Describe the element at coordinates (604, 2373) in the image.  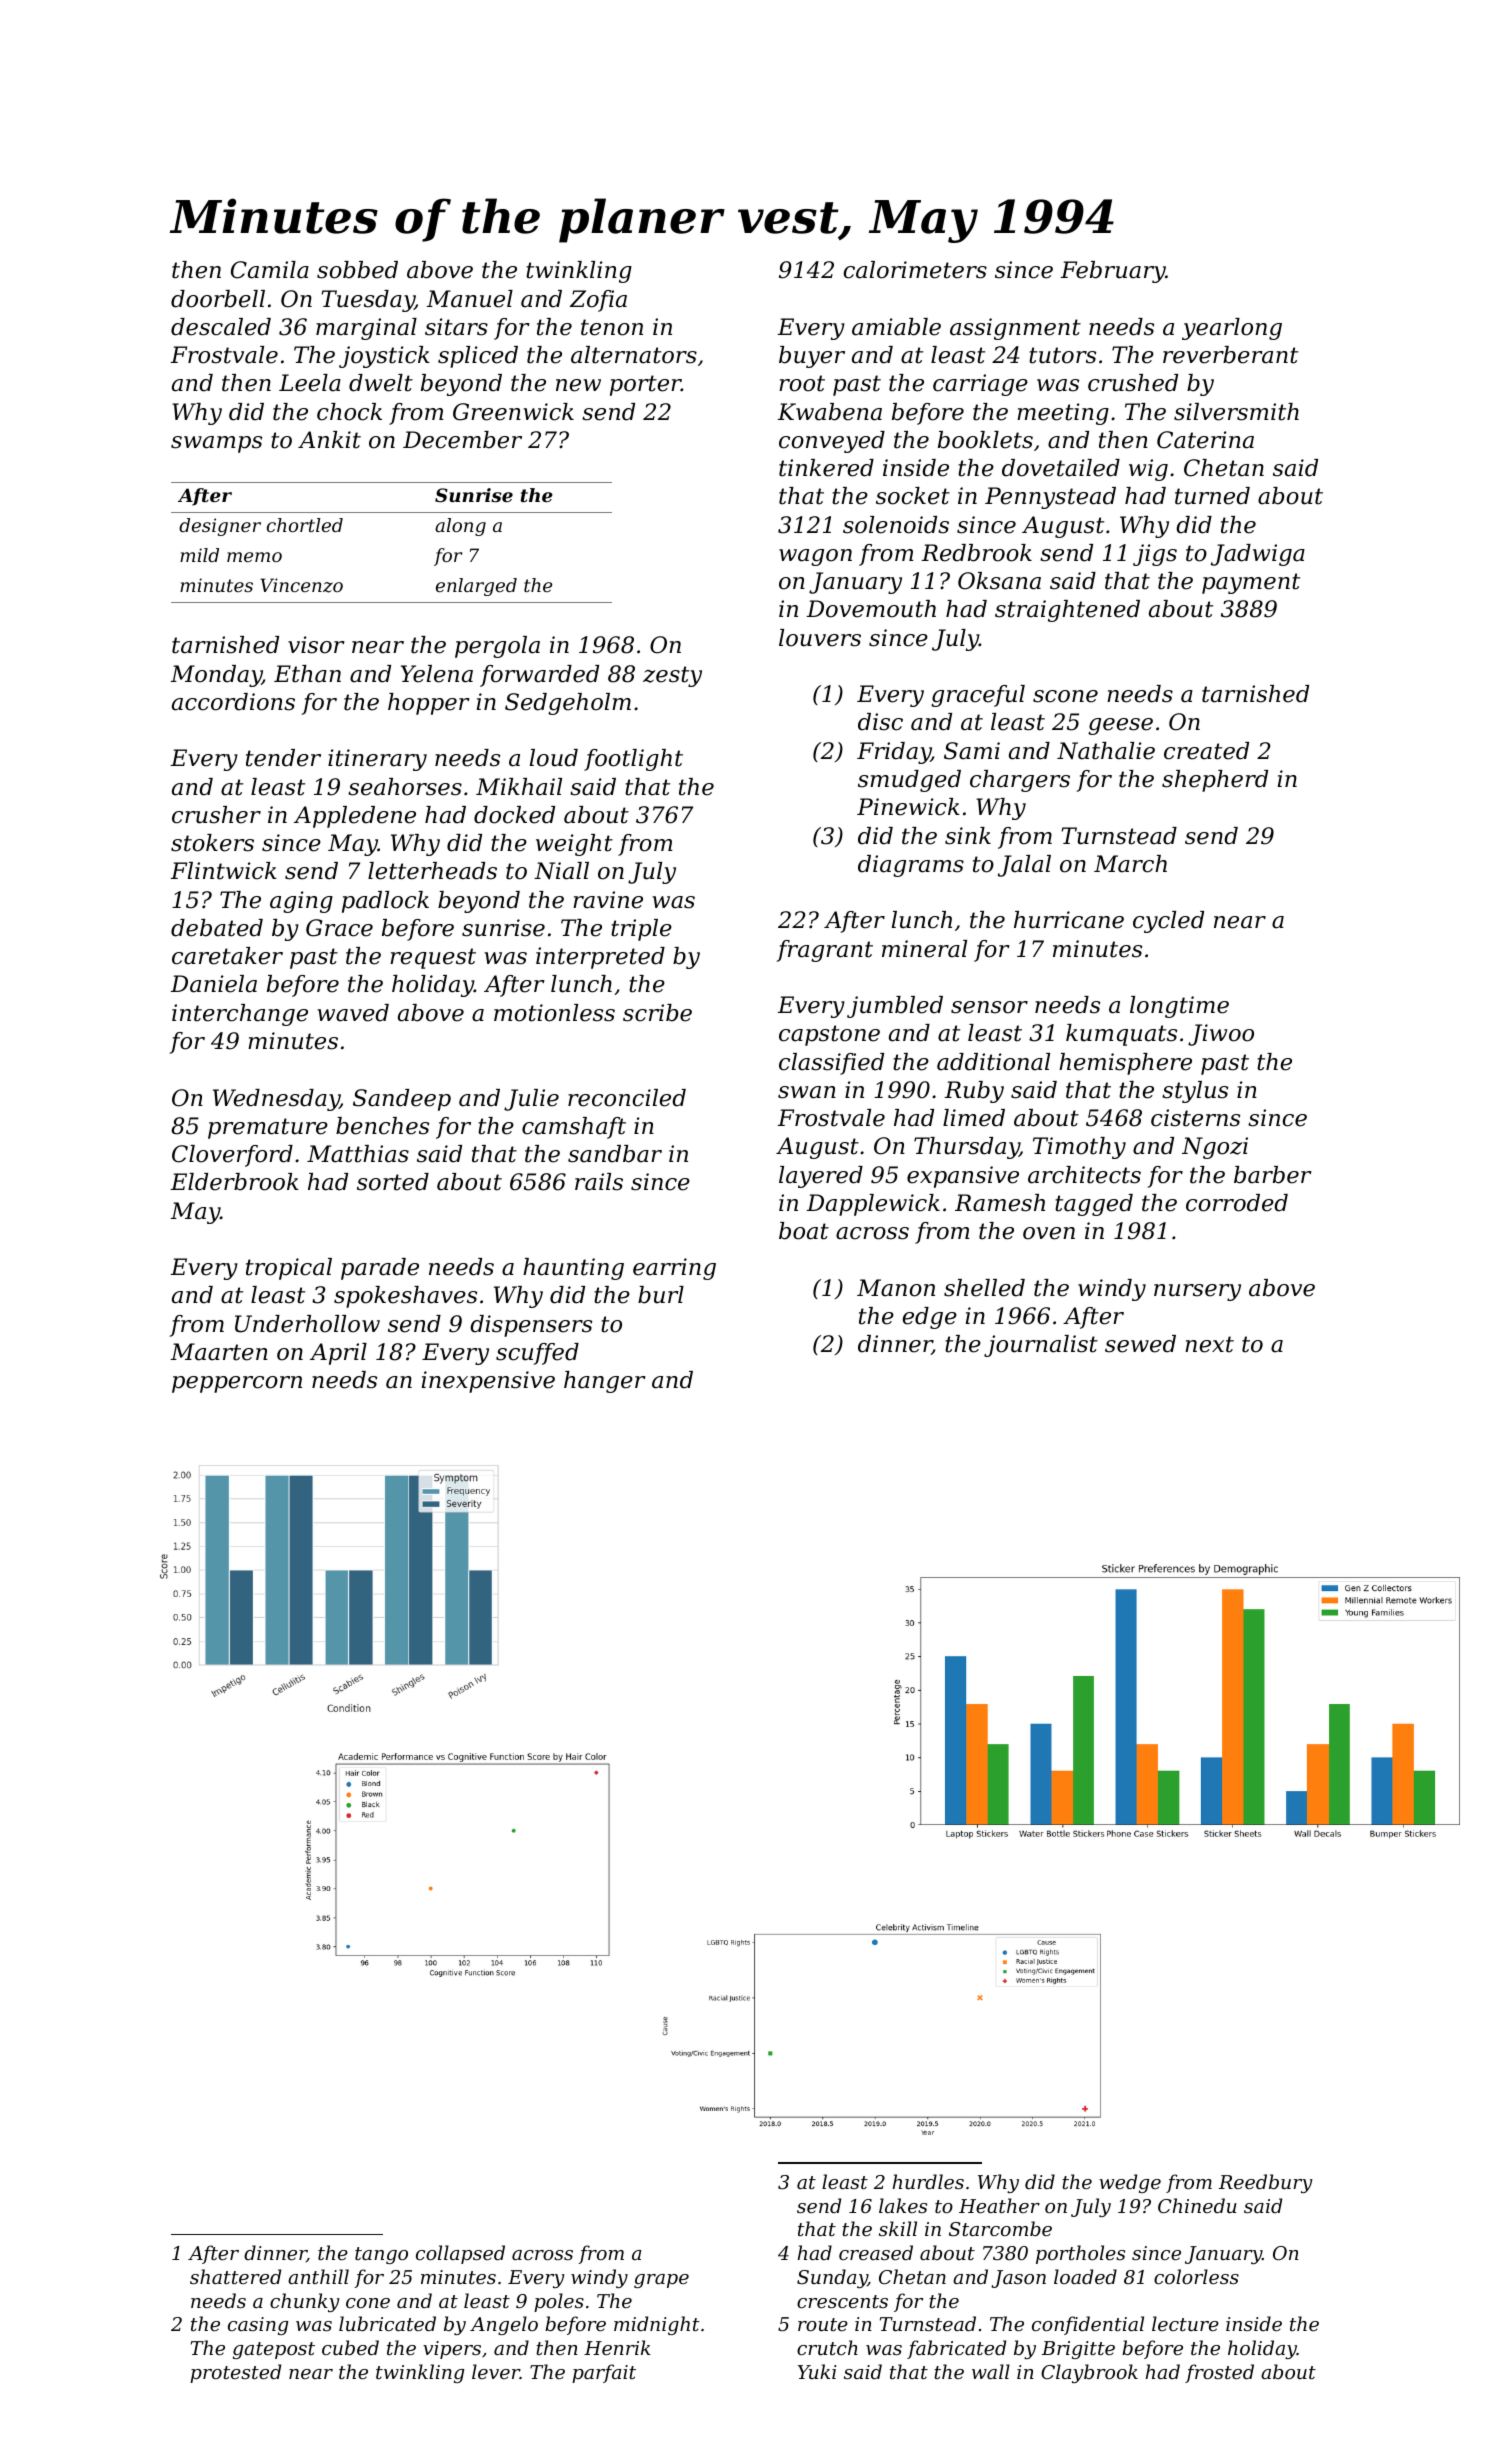
I see `parfait` at that location.
